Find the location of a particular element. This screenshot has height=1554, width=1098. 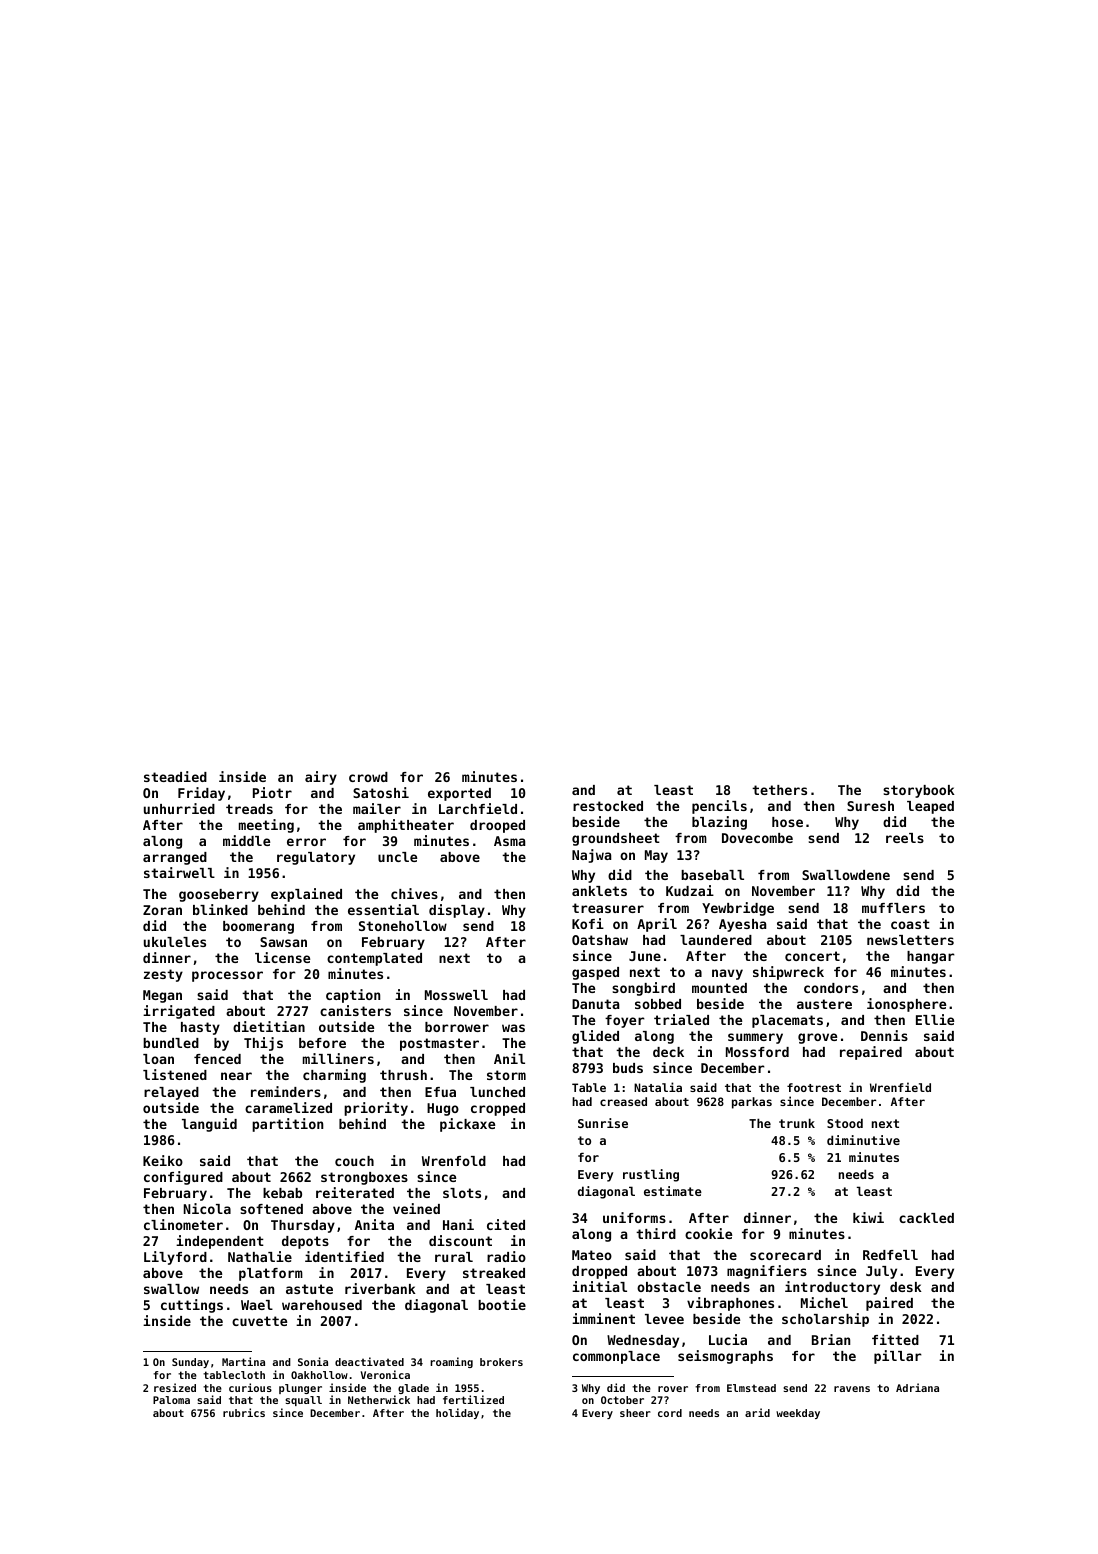

slots is located at coordinates (462, 1193).
